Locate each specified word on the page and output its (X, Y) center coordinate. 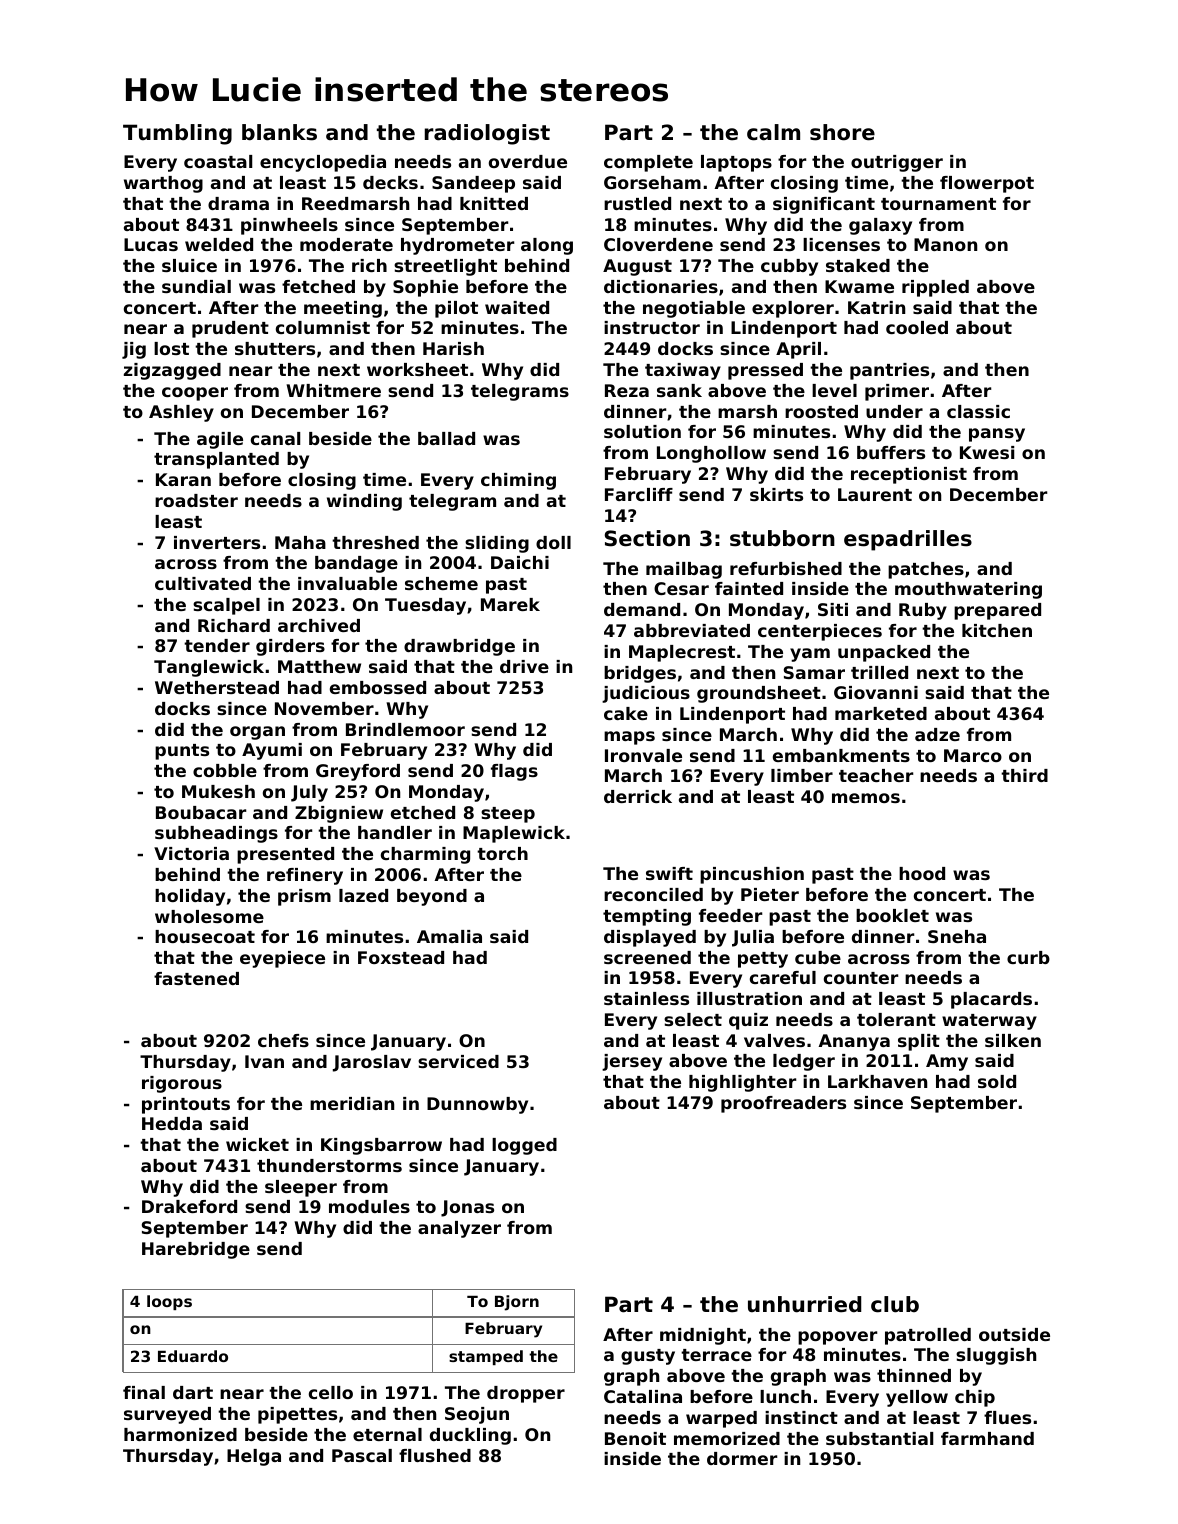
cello (331, 1392)
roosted (821, 411)
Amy (947, 1062)
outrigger (897, 163)
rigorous (182, 1084)
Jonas (467, 1208)
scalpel (226, 606)
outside (1014, 1334)
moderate (346, 244)
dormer (742, 1458)
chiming (518, 481)
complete (648, 163)
